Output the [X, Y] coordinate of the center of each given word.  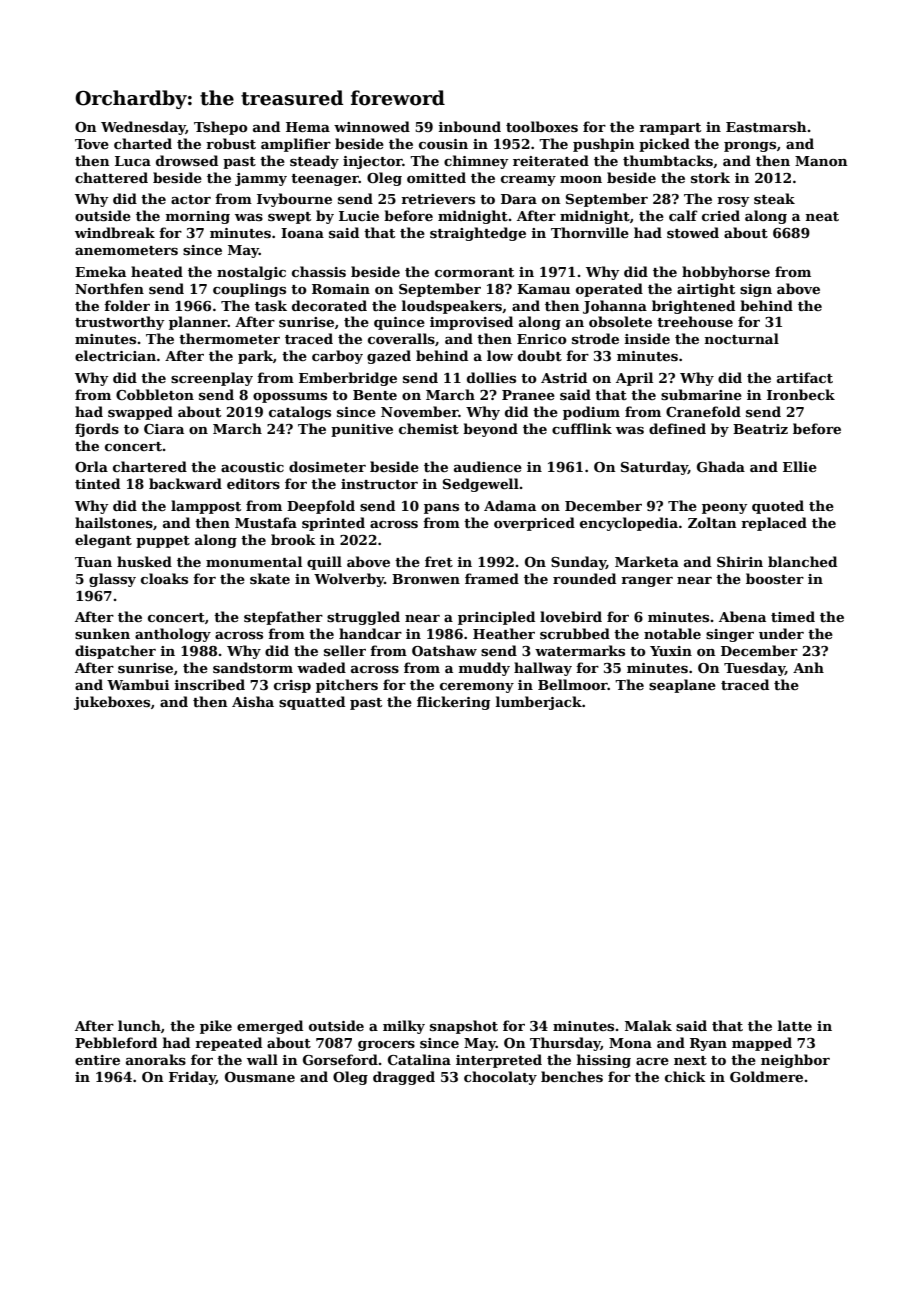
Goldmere [766, 1076]
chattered [111, 177]
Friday [192, 1078]
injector [373, 162]
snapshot [464, 1027]
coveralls [401, 338]
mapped [762, 1044]
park [255, 357]
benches [572, 1076]
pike [216, 1027]
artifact [805, 377]
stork [710, 177]
